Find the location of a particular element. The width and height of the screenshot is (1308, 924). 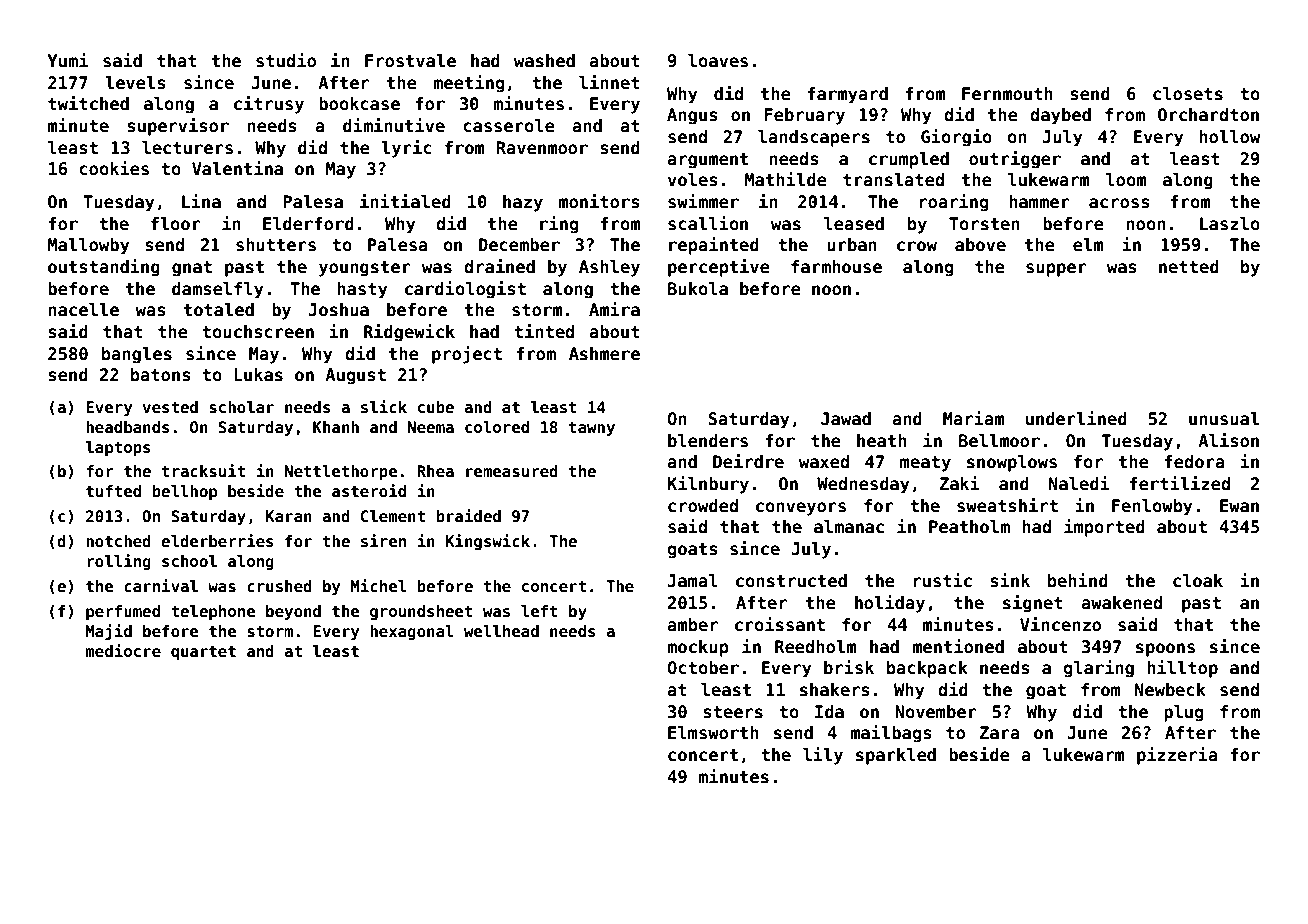

lily is located at coordinates (823, 756).
